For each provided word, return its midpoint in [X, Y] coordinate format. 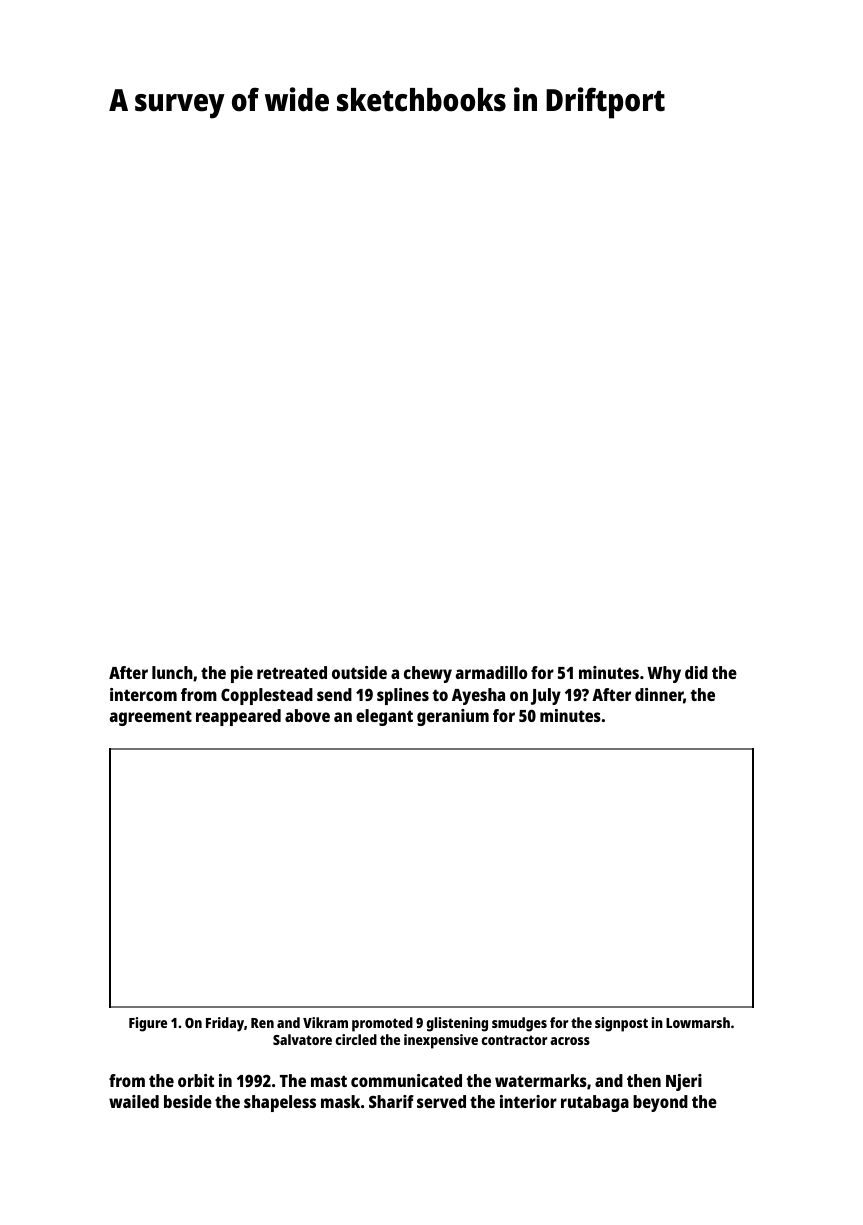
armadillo [491, 672]
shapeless [280, 1103]
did [696, 672]
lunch [172, 672]
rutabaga [595, 1103]
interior [528, 1101]
